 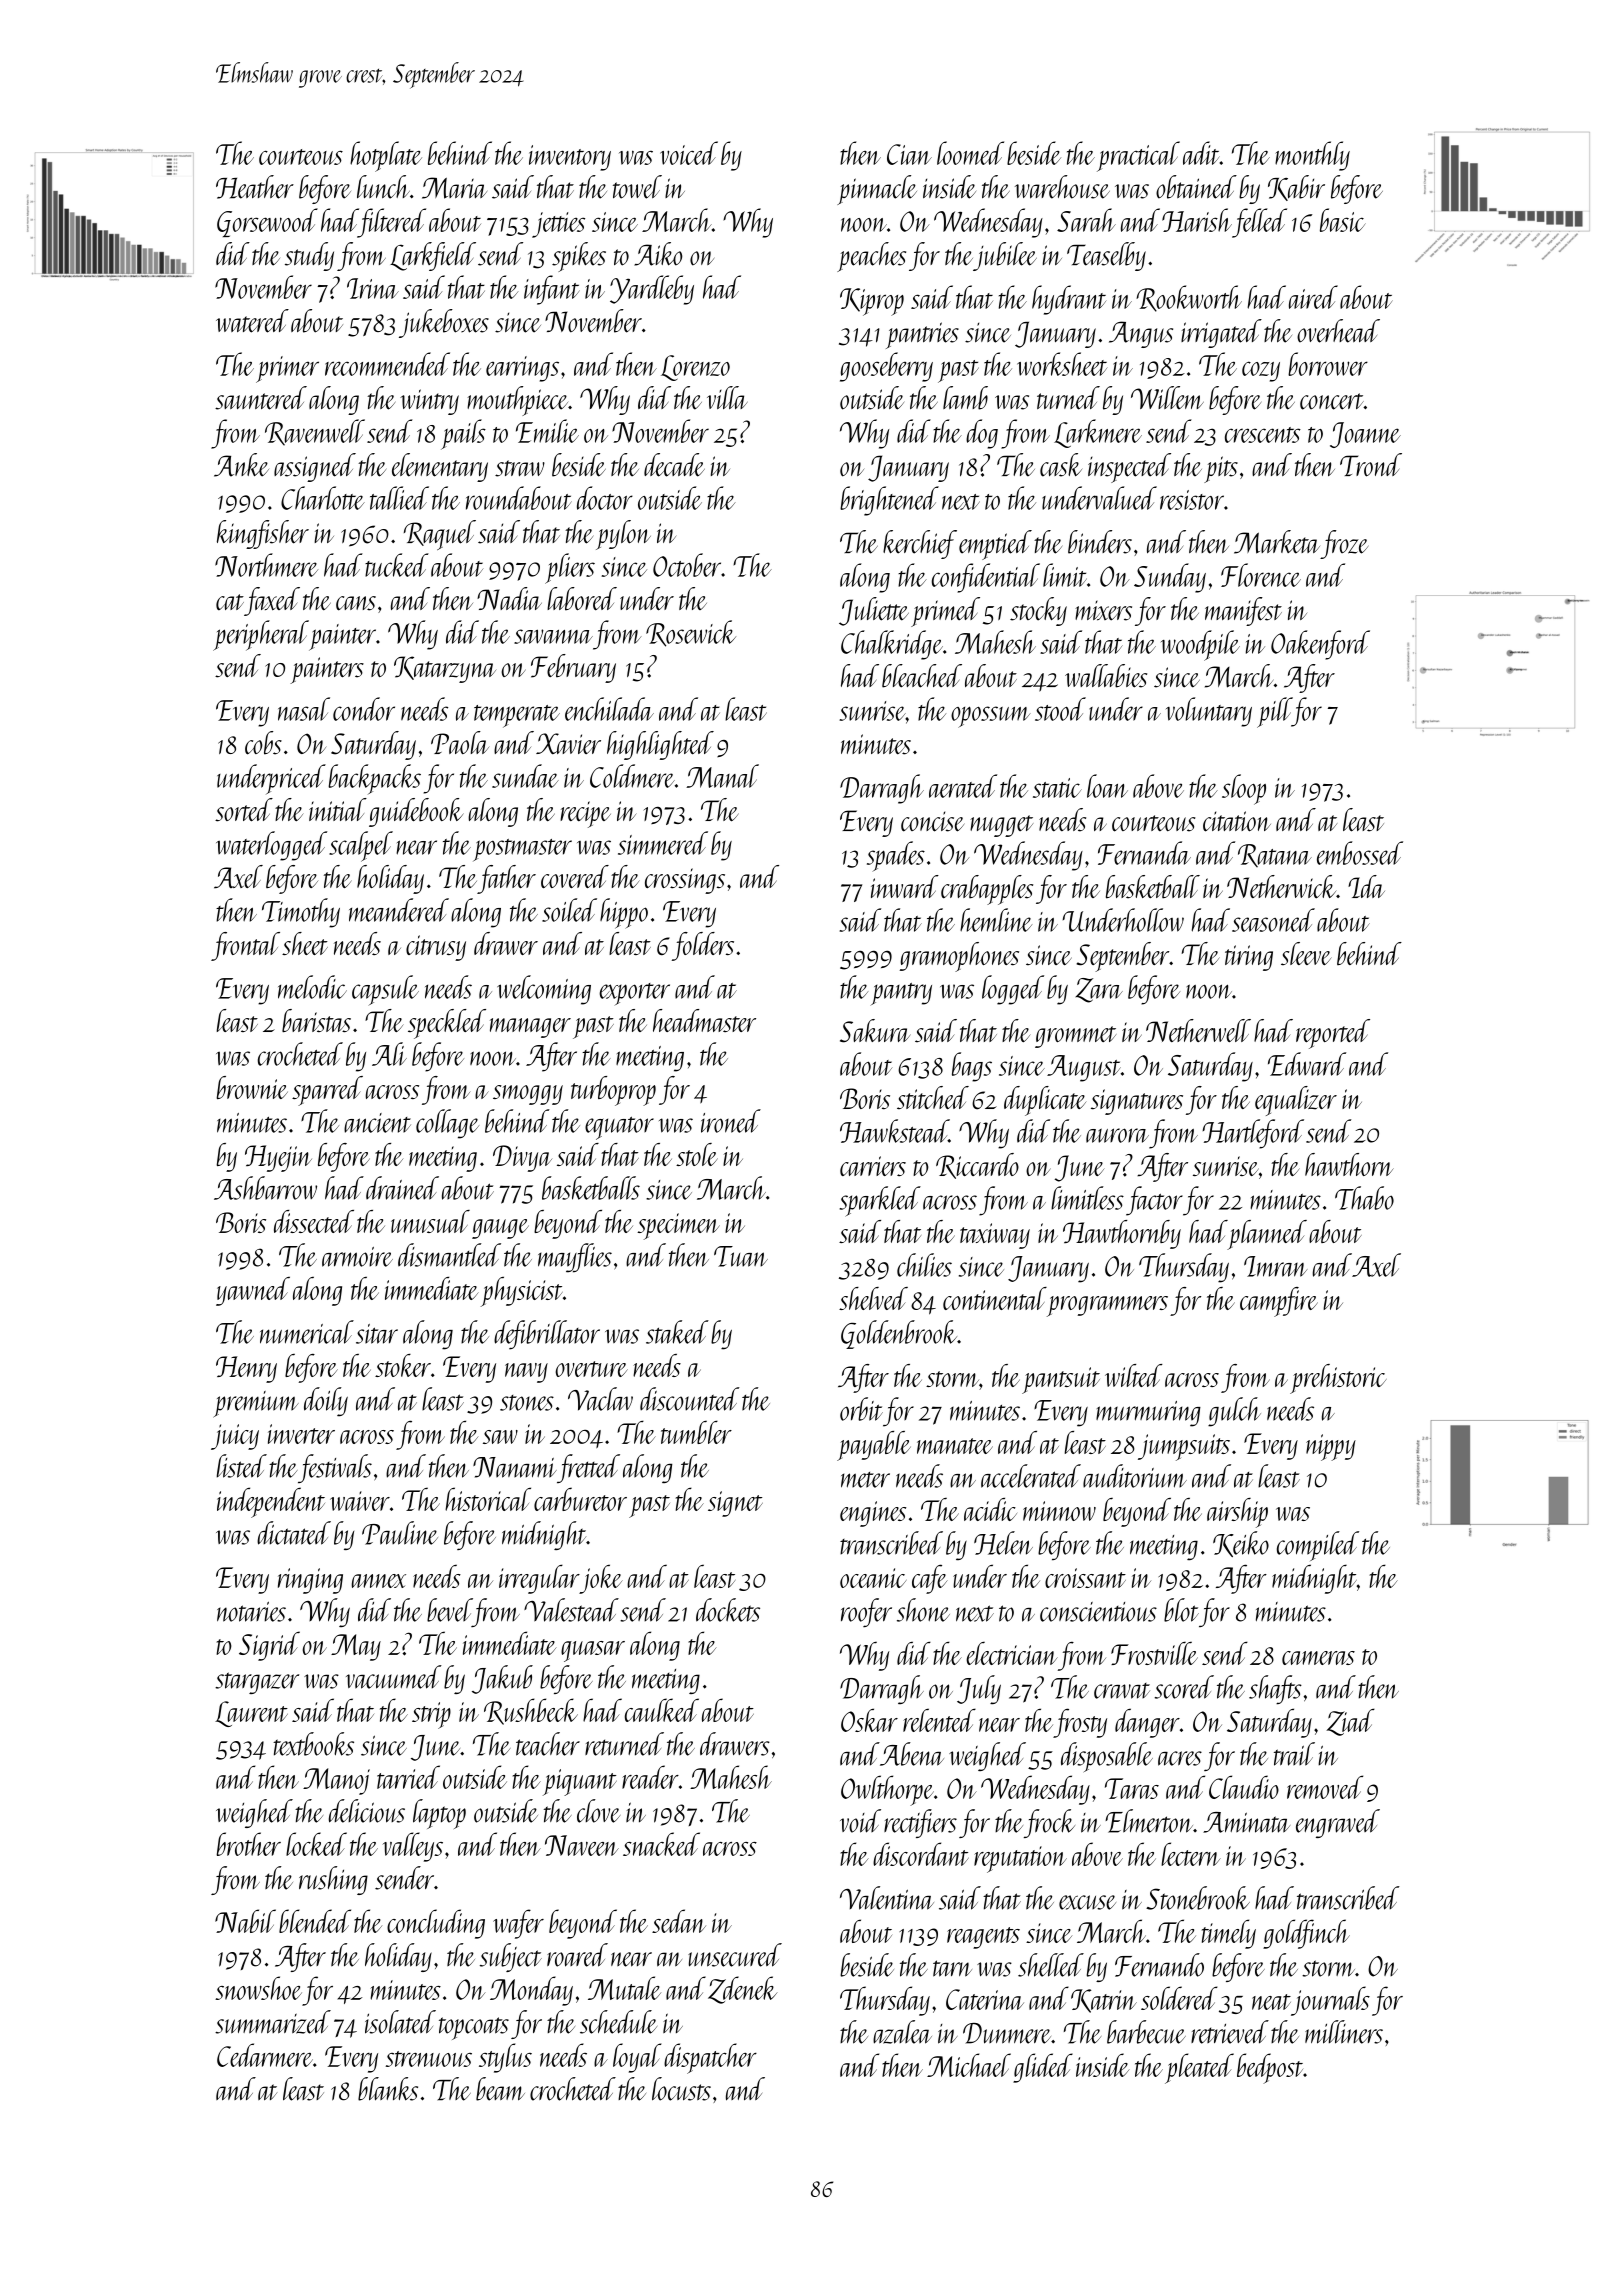 I want to click on armoire, so click(x=357, y=1257).
